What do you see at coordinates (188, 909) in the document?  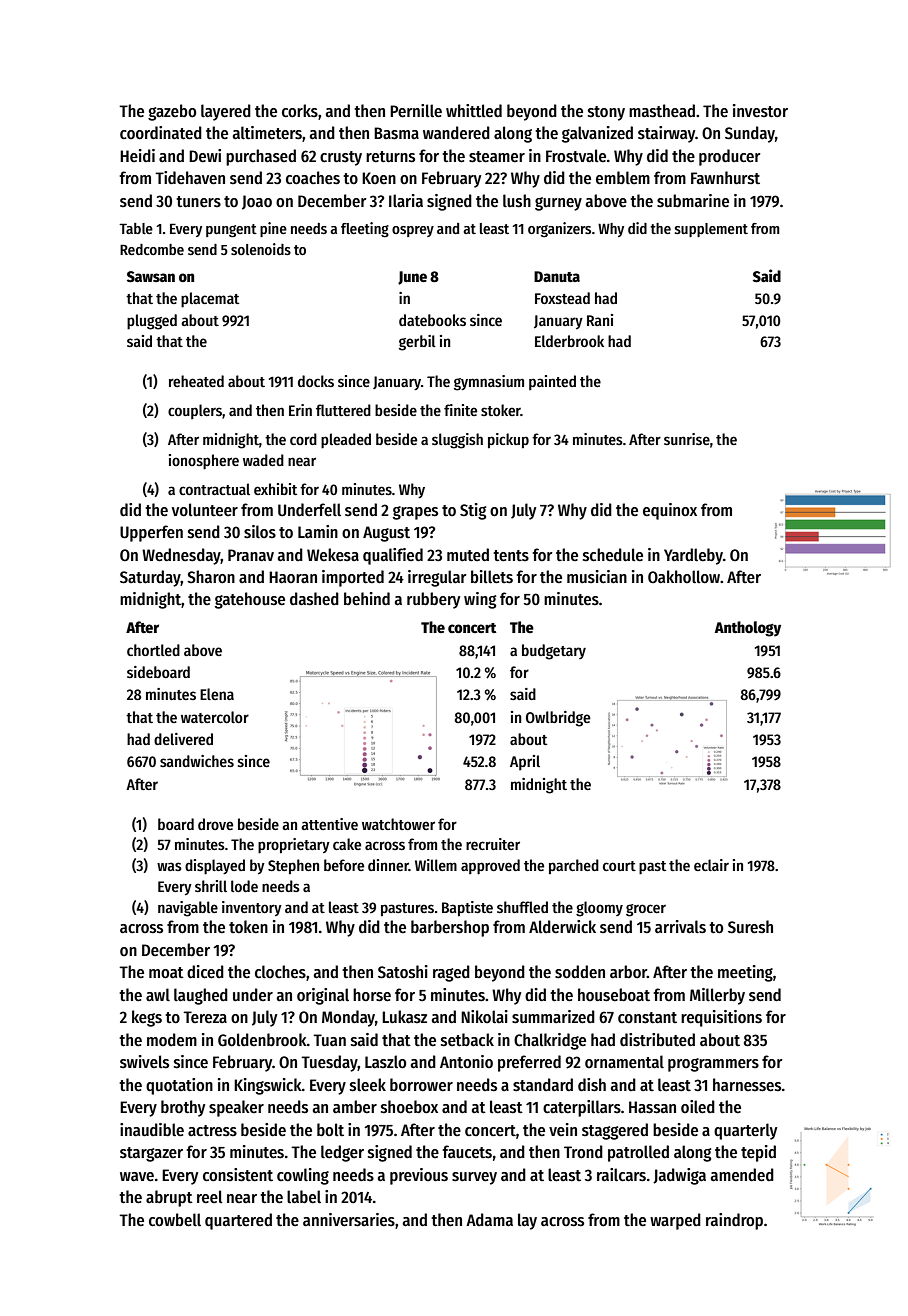 I see `navigable` at bounding box center [188, 909].
